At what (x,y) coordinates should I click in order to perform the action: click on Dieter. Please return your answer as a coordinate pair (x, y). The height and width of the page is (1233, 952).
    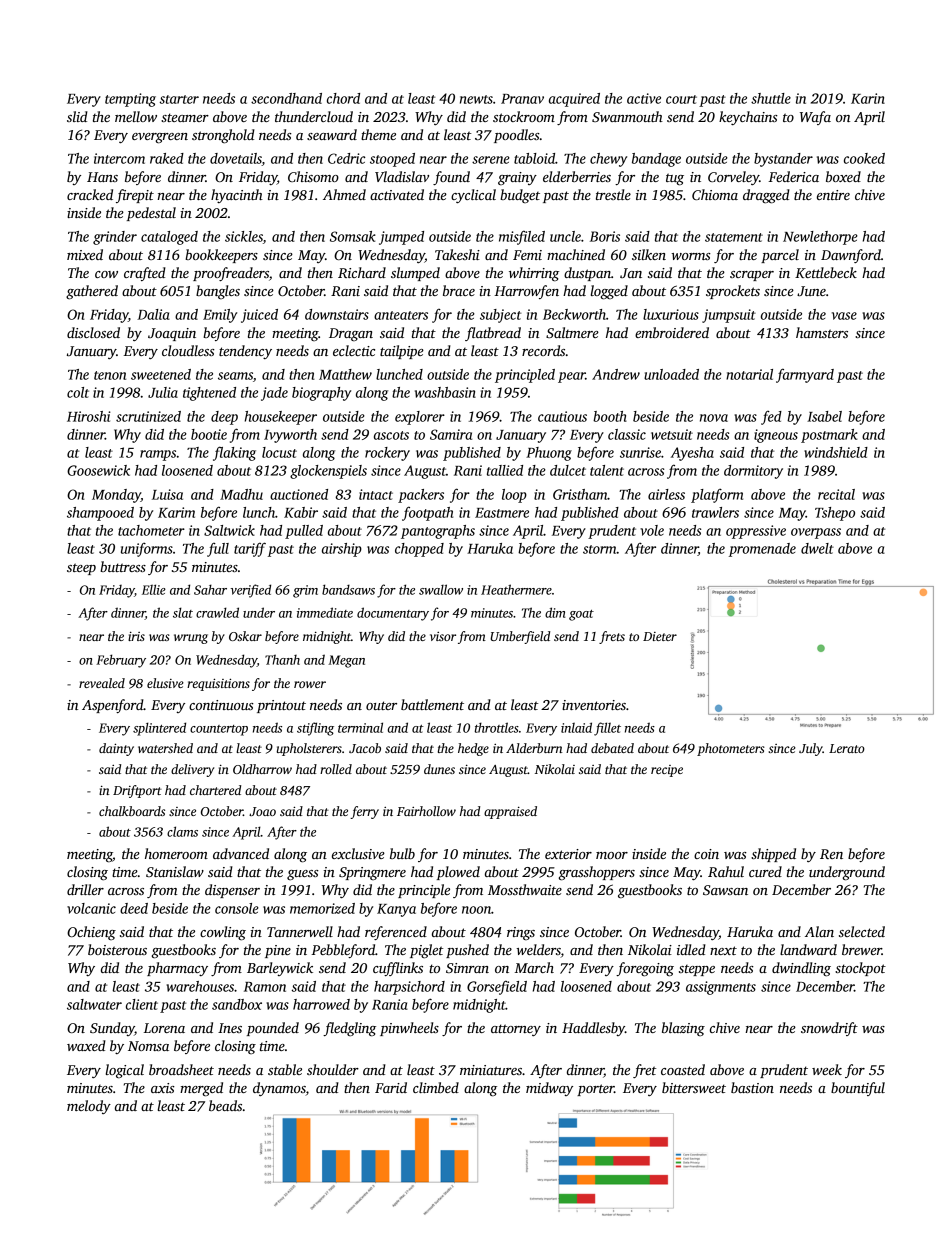
    Looking at the image, I should click on (660, 636).
